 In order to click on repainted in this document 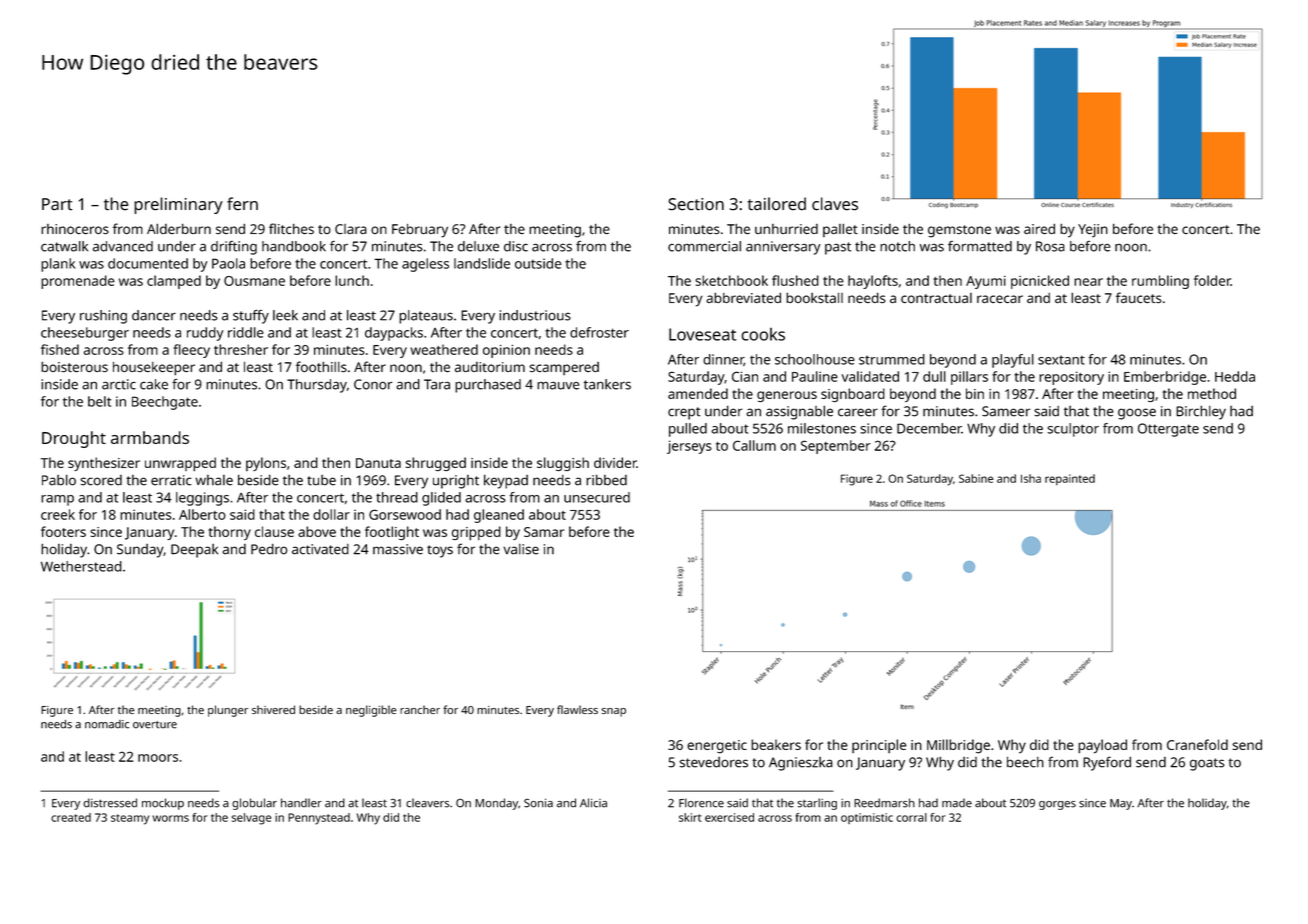, I will do `click(1070, 479)`.
